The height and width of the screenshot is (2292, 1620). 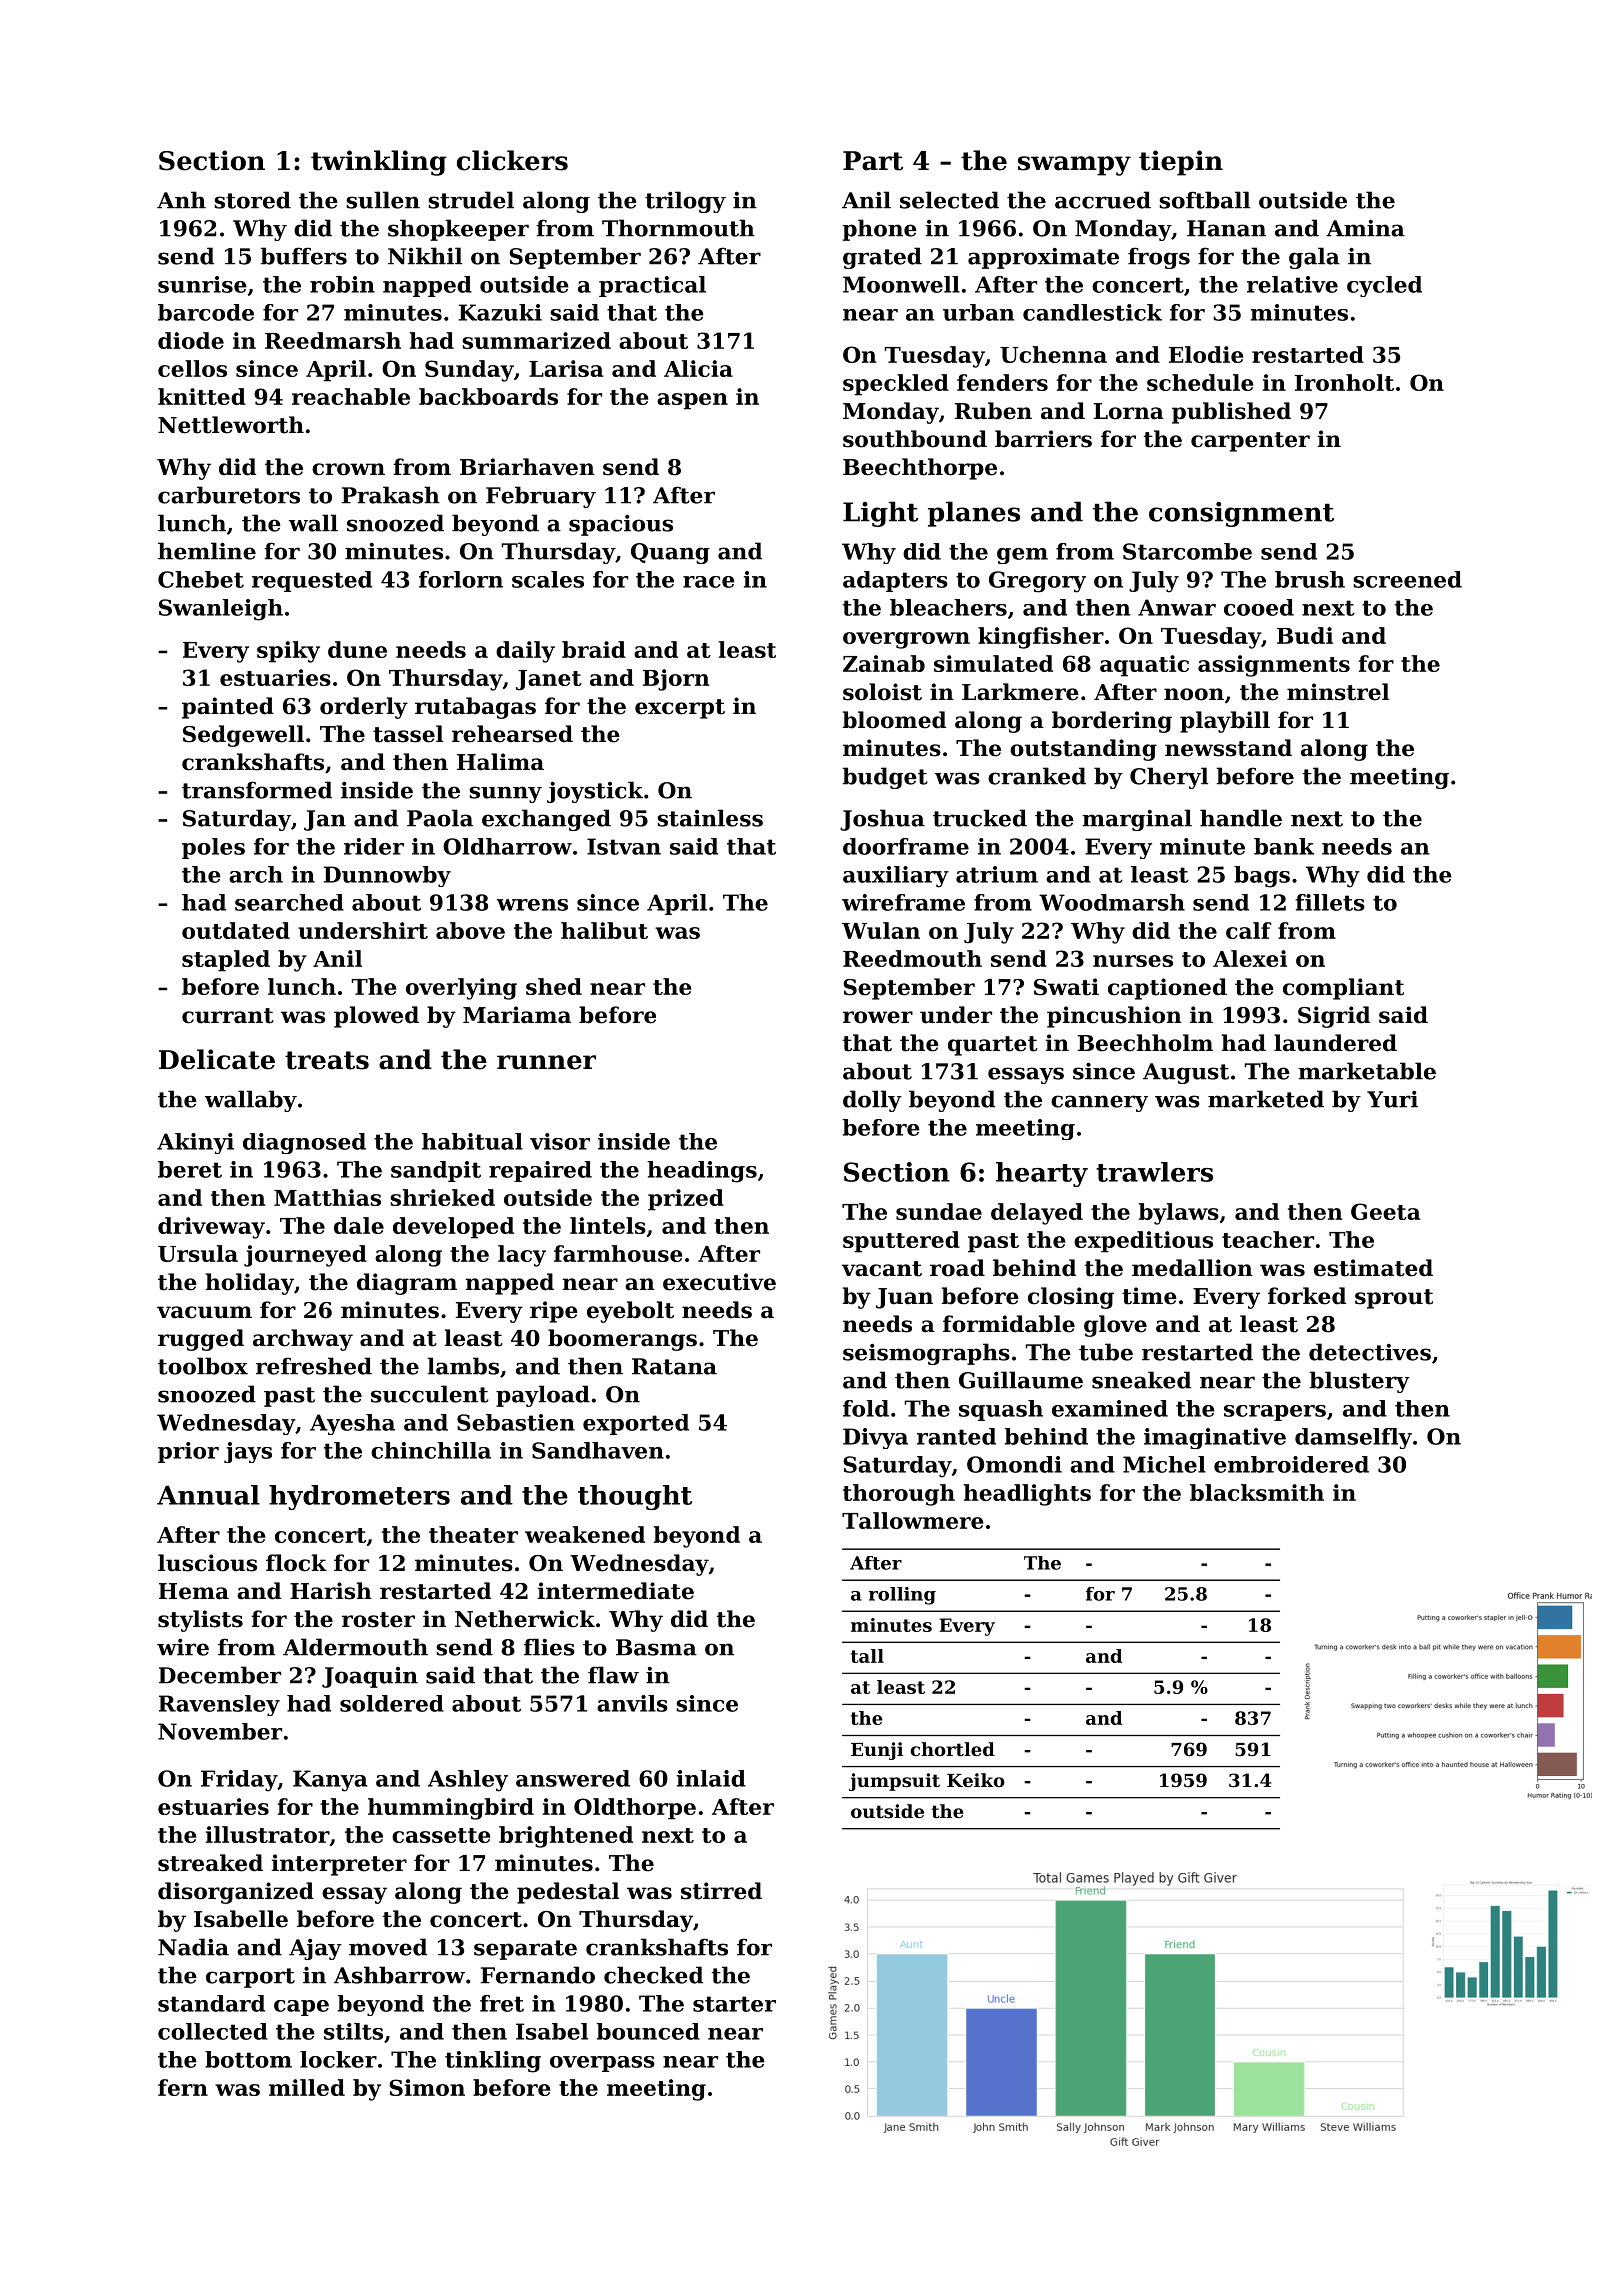 What do you see at coordinates (525, 1619) in the screenshot?
I see `Netherwick` at bounding box center [525, 1619].
